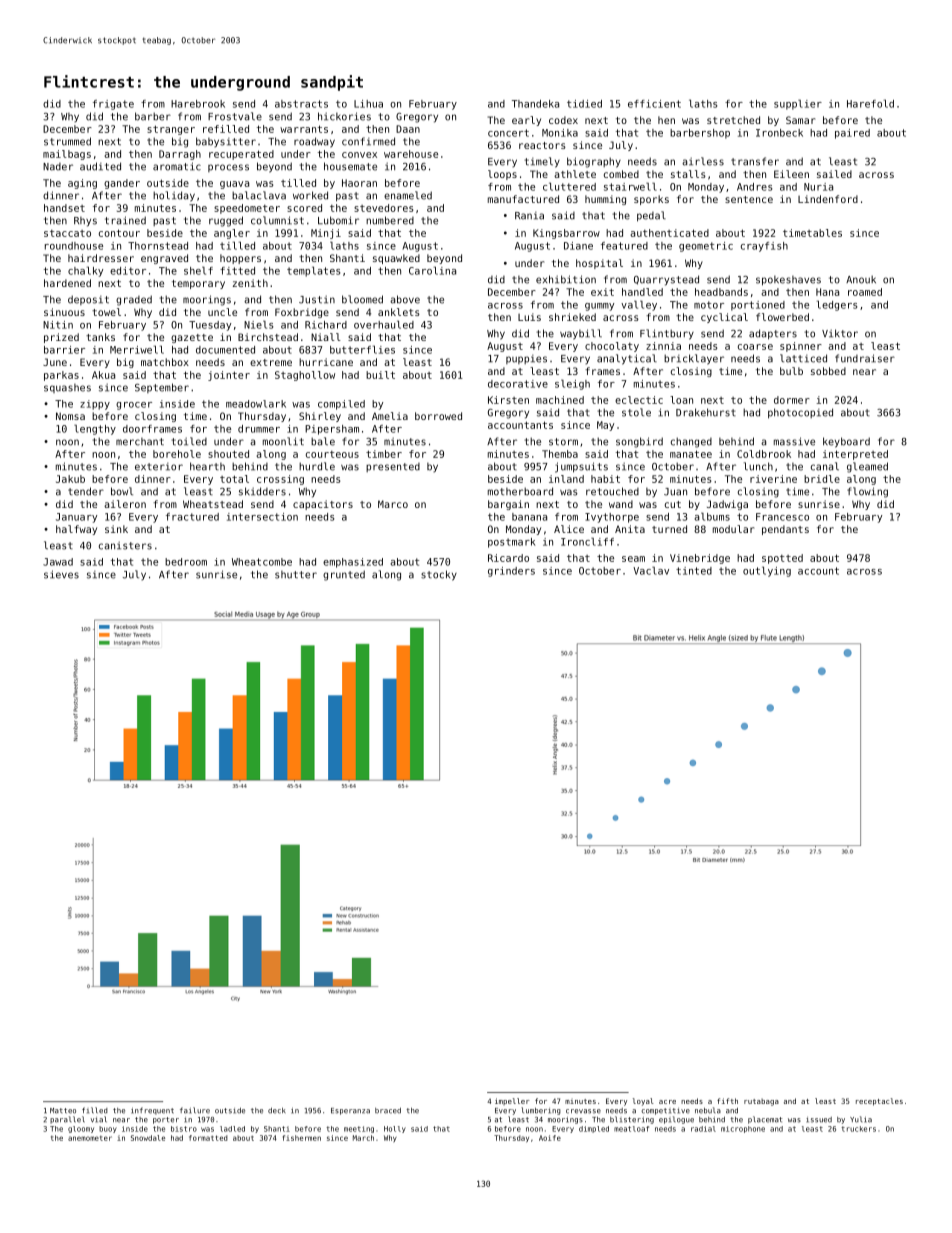 The height and width of the image is (1233, 952). What do you see at coordinates (572, 384) in the image?
I see `sleigh` at bounding box center [572, 384].
